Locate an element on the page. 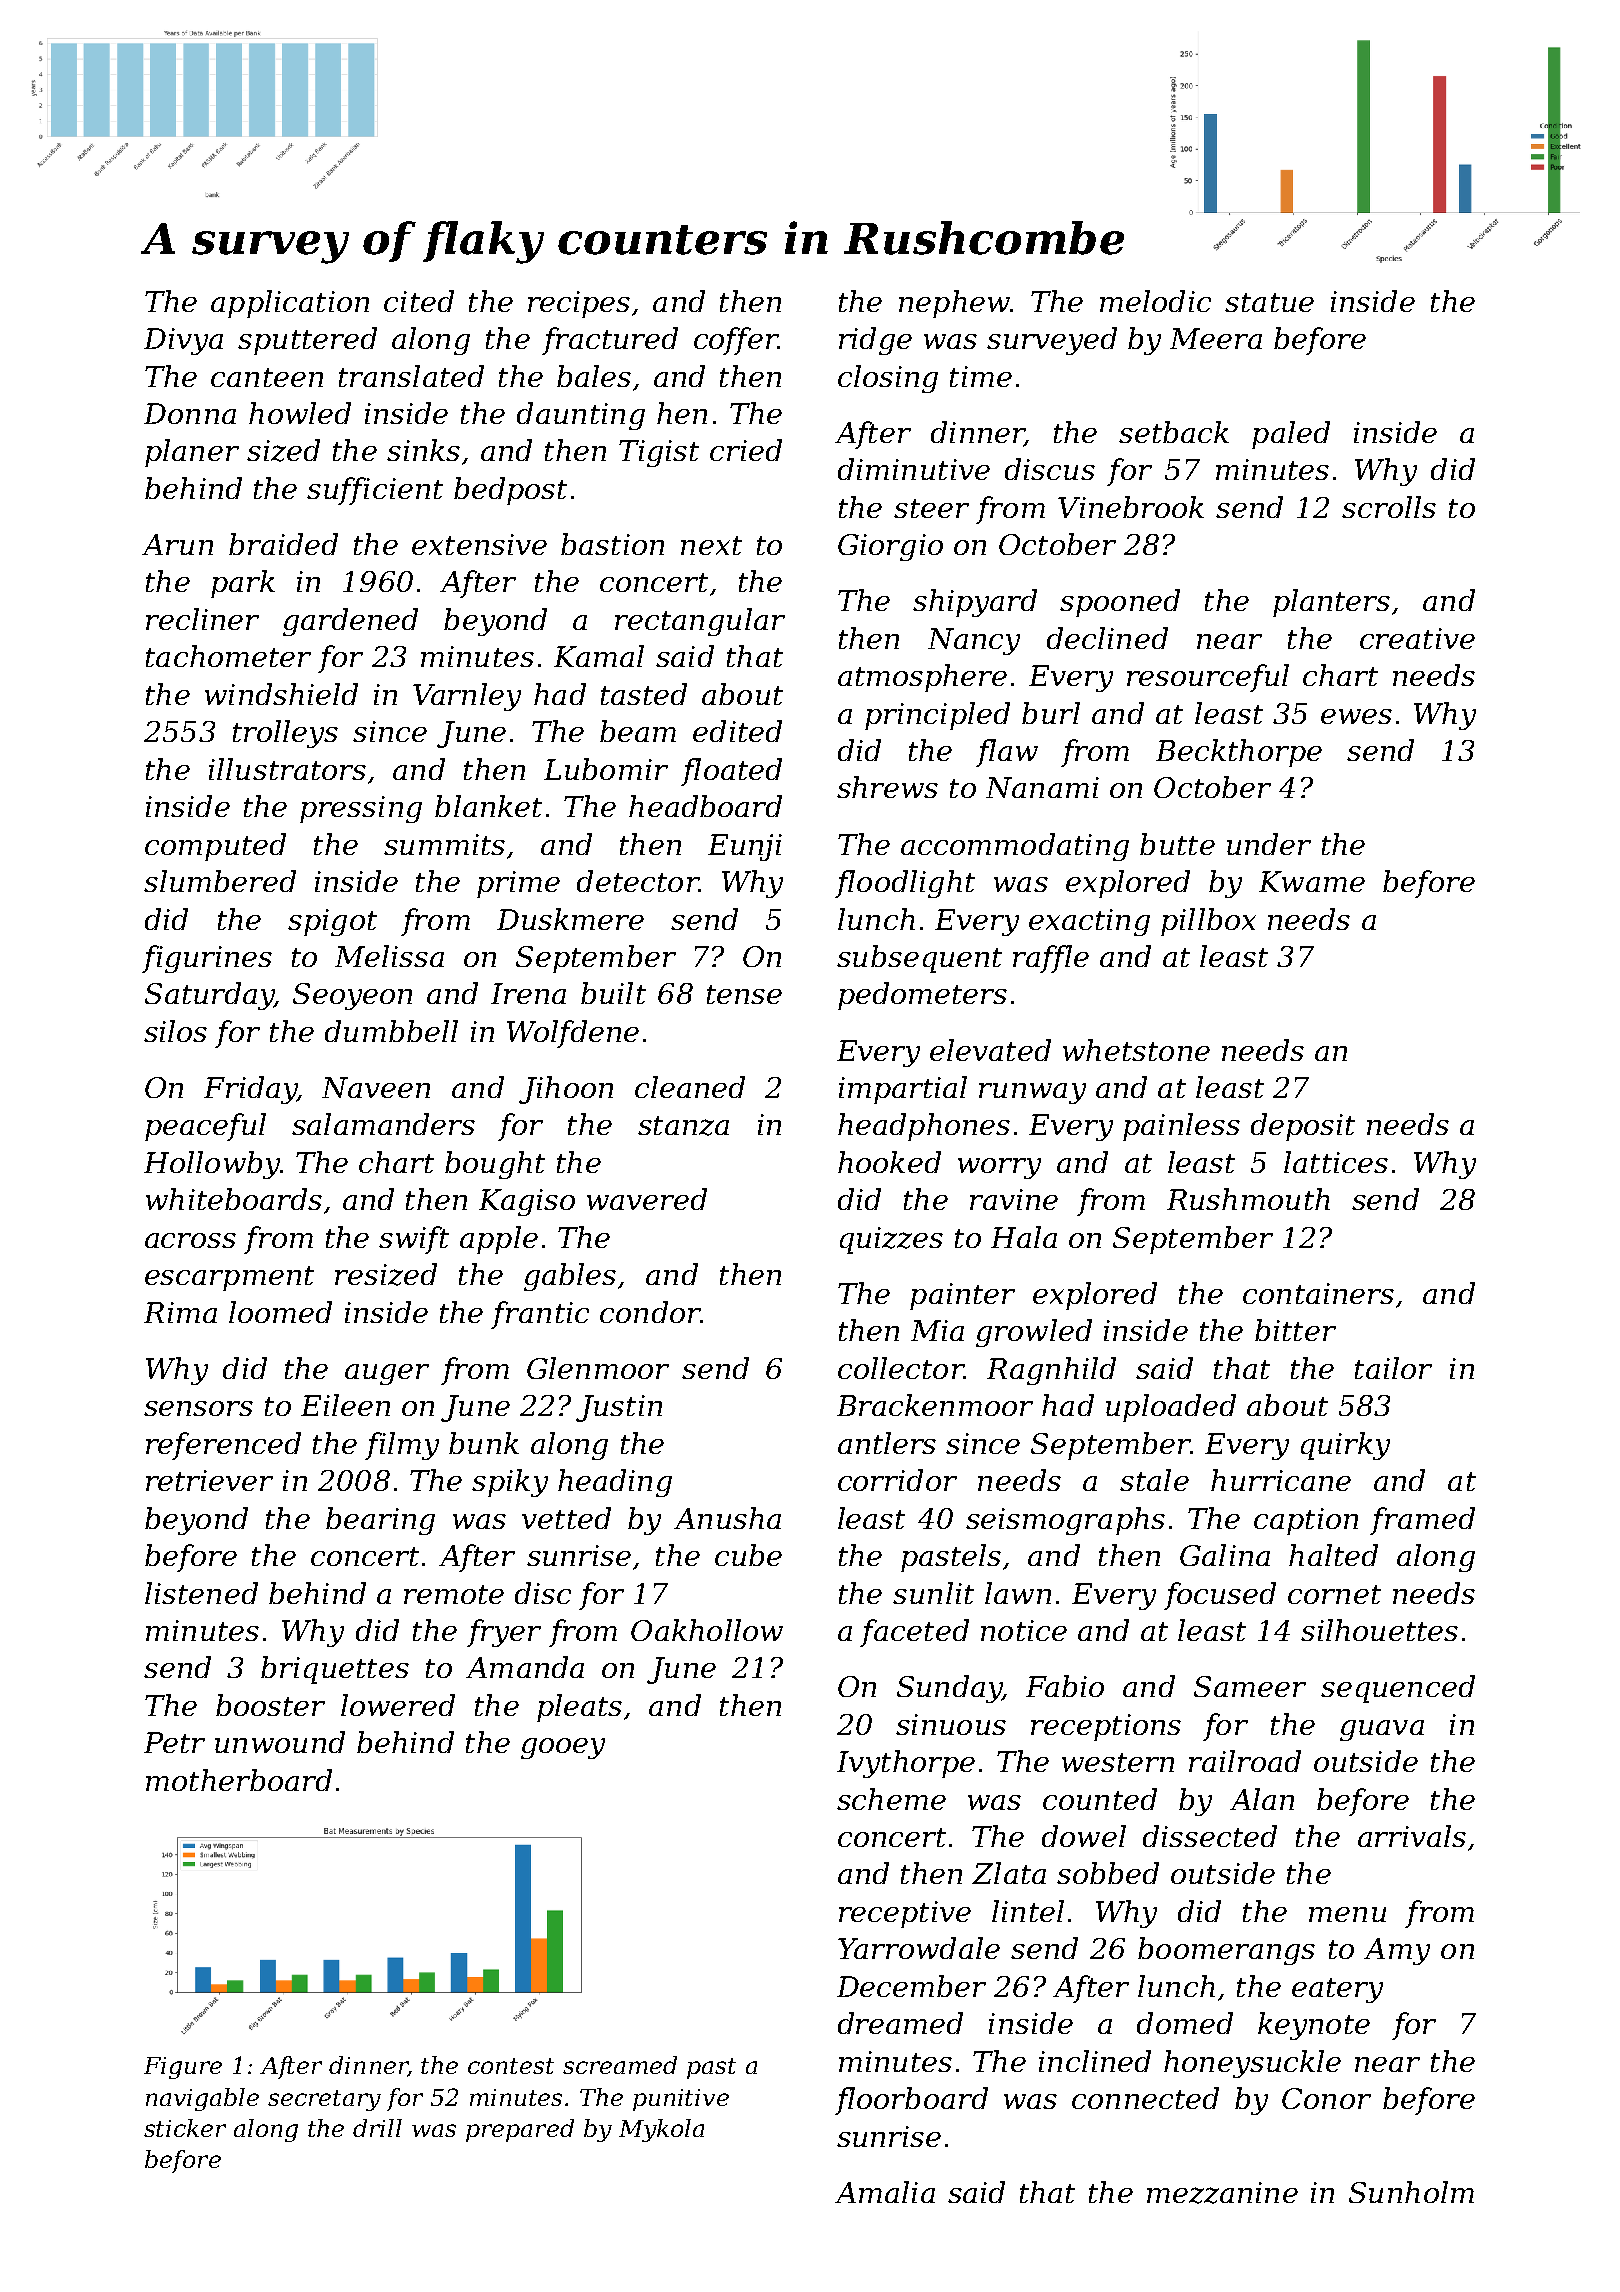  Irena is located at coordinates (528, 993).
